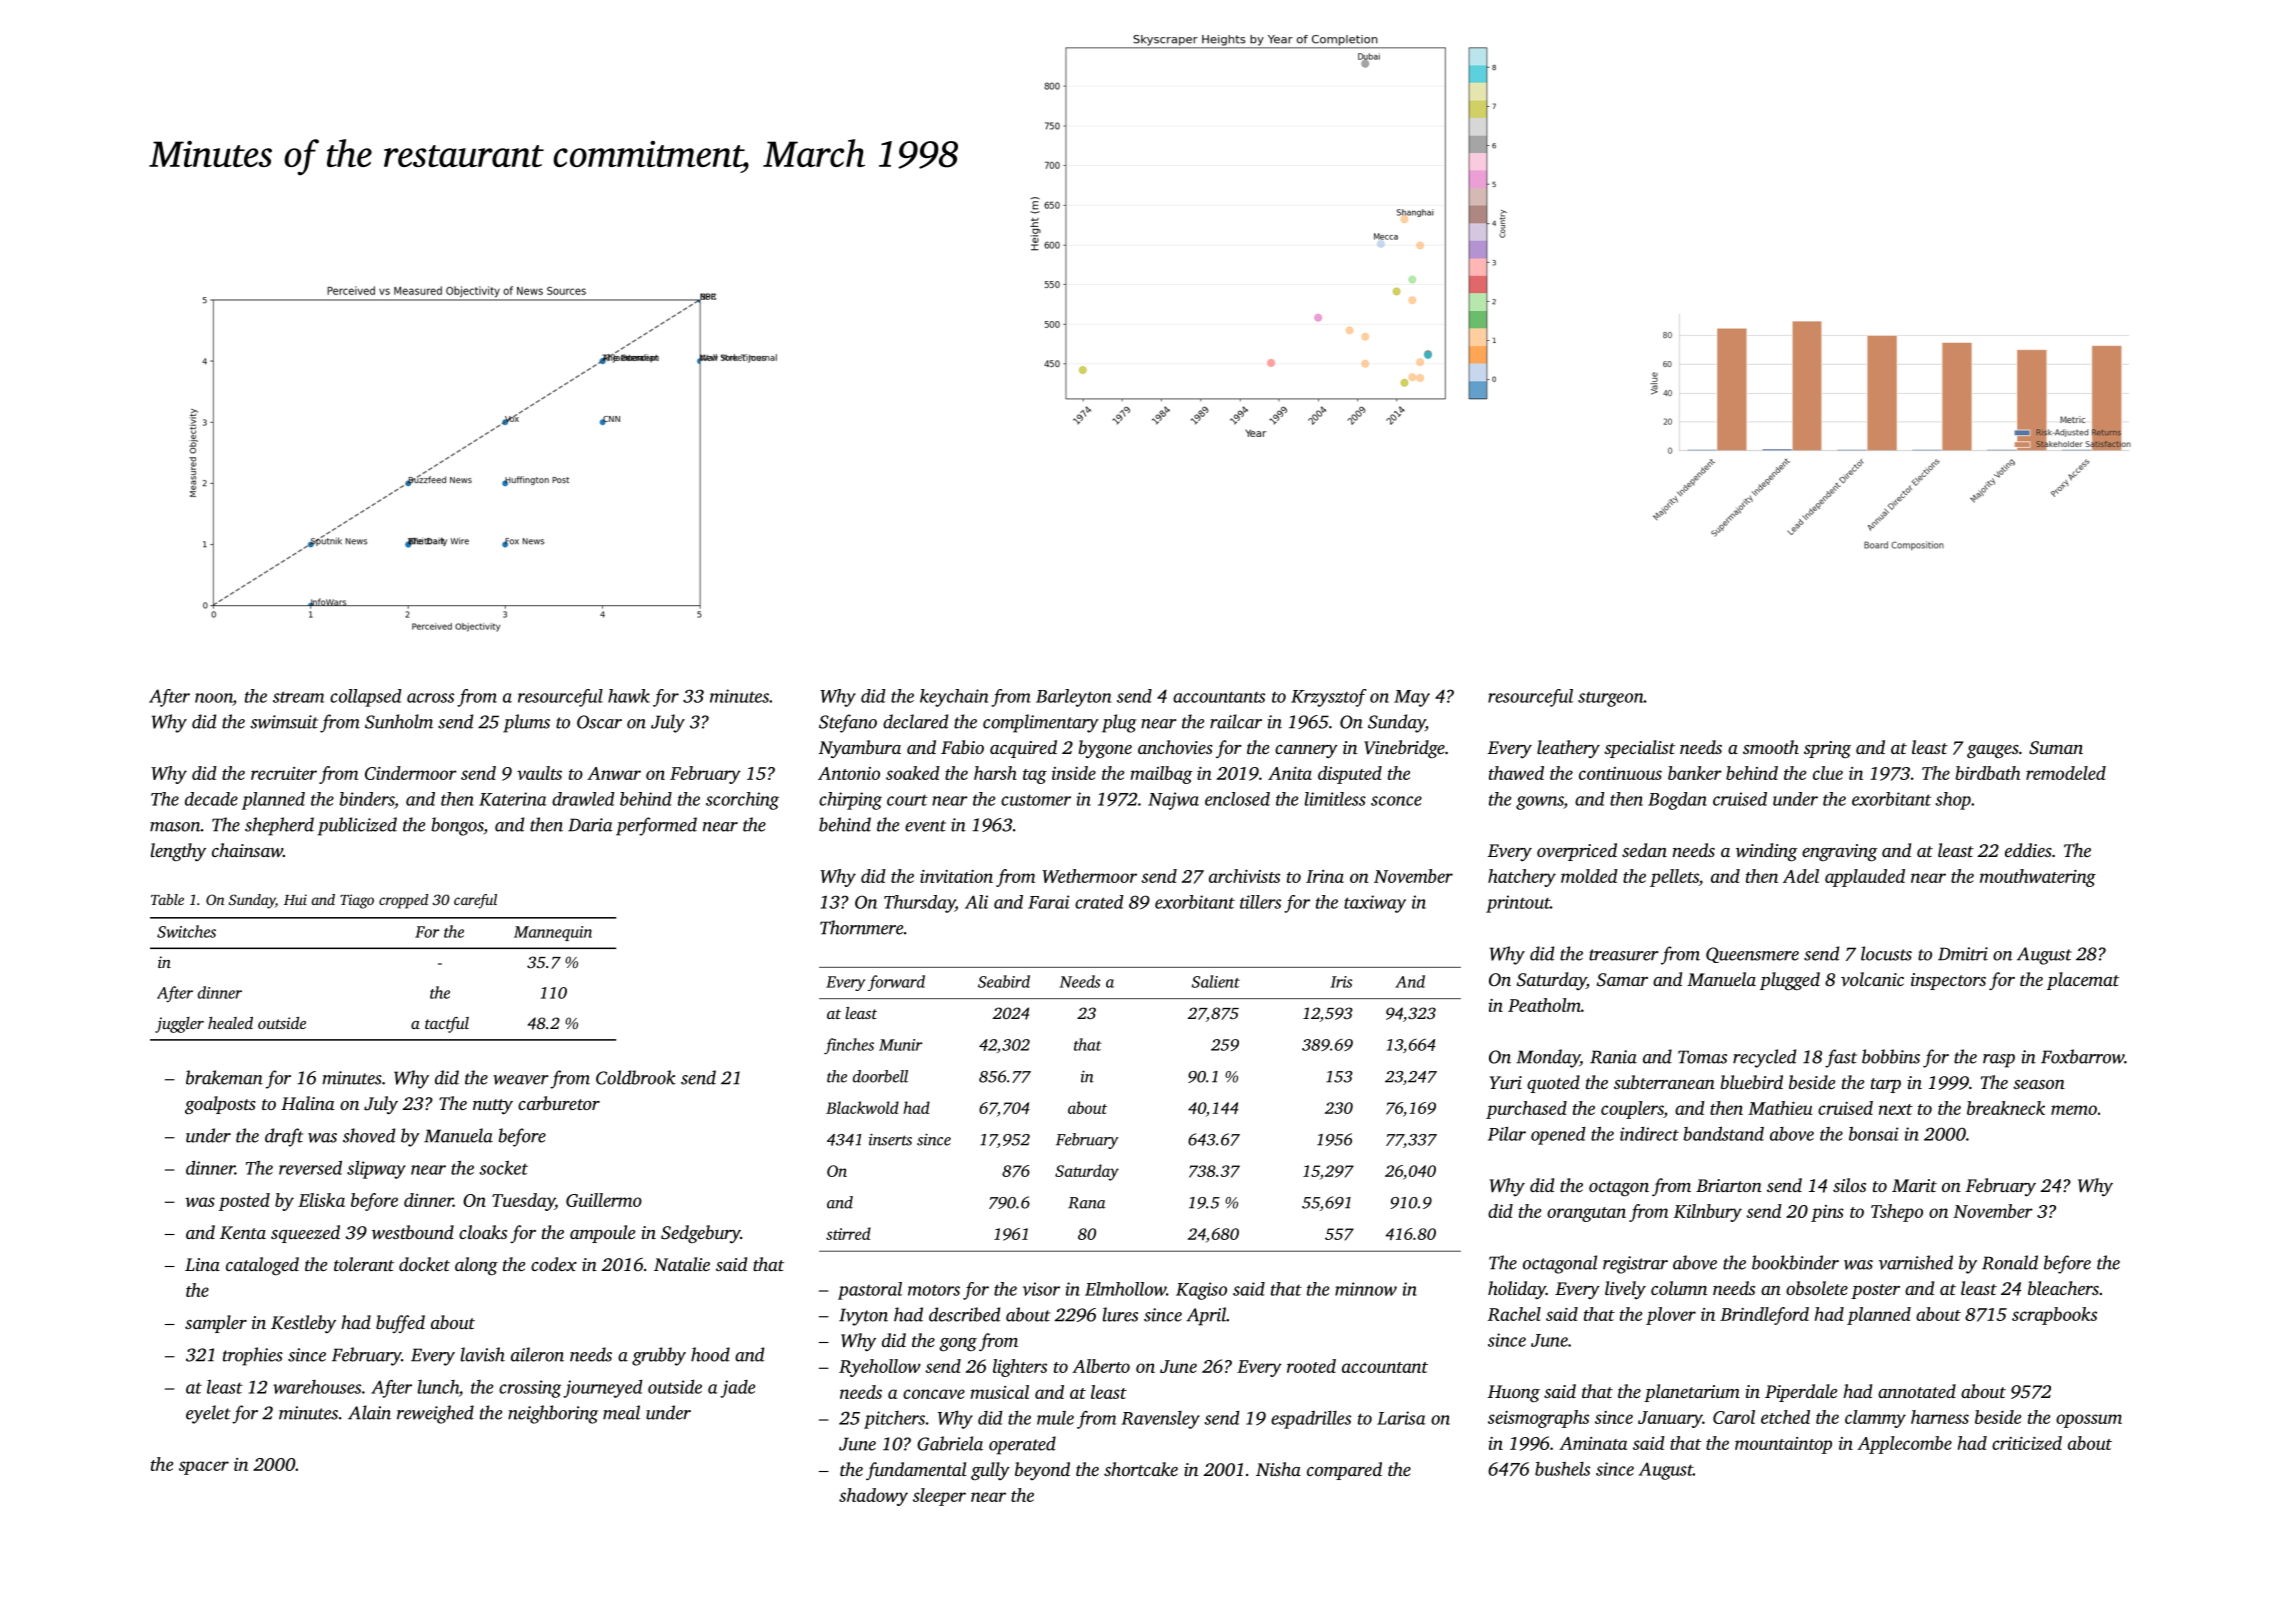 The height and width of the image is (1612, 2280). What do you see at coordinates (298, 697) in the image?
I see `stream` at bounding box center [298, 697].
